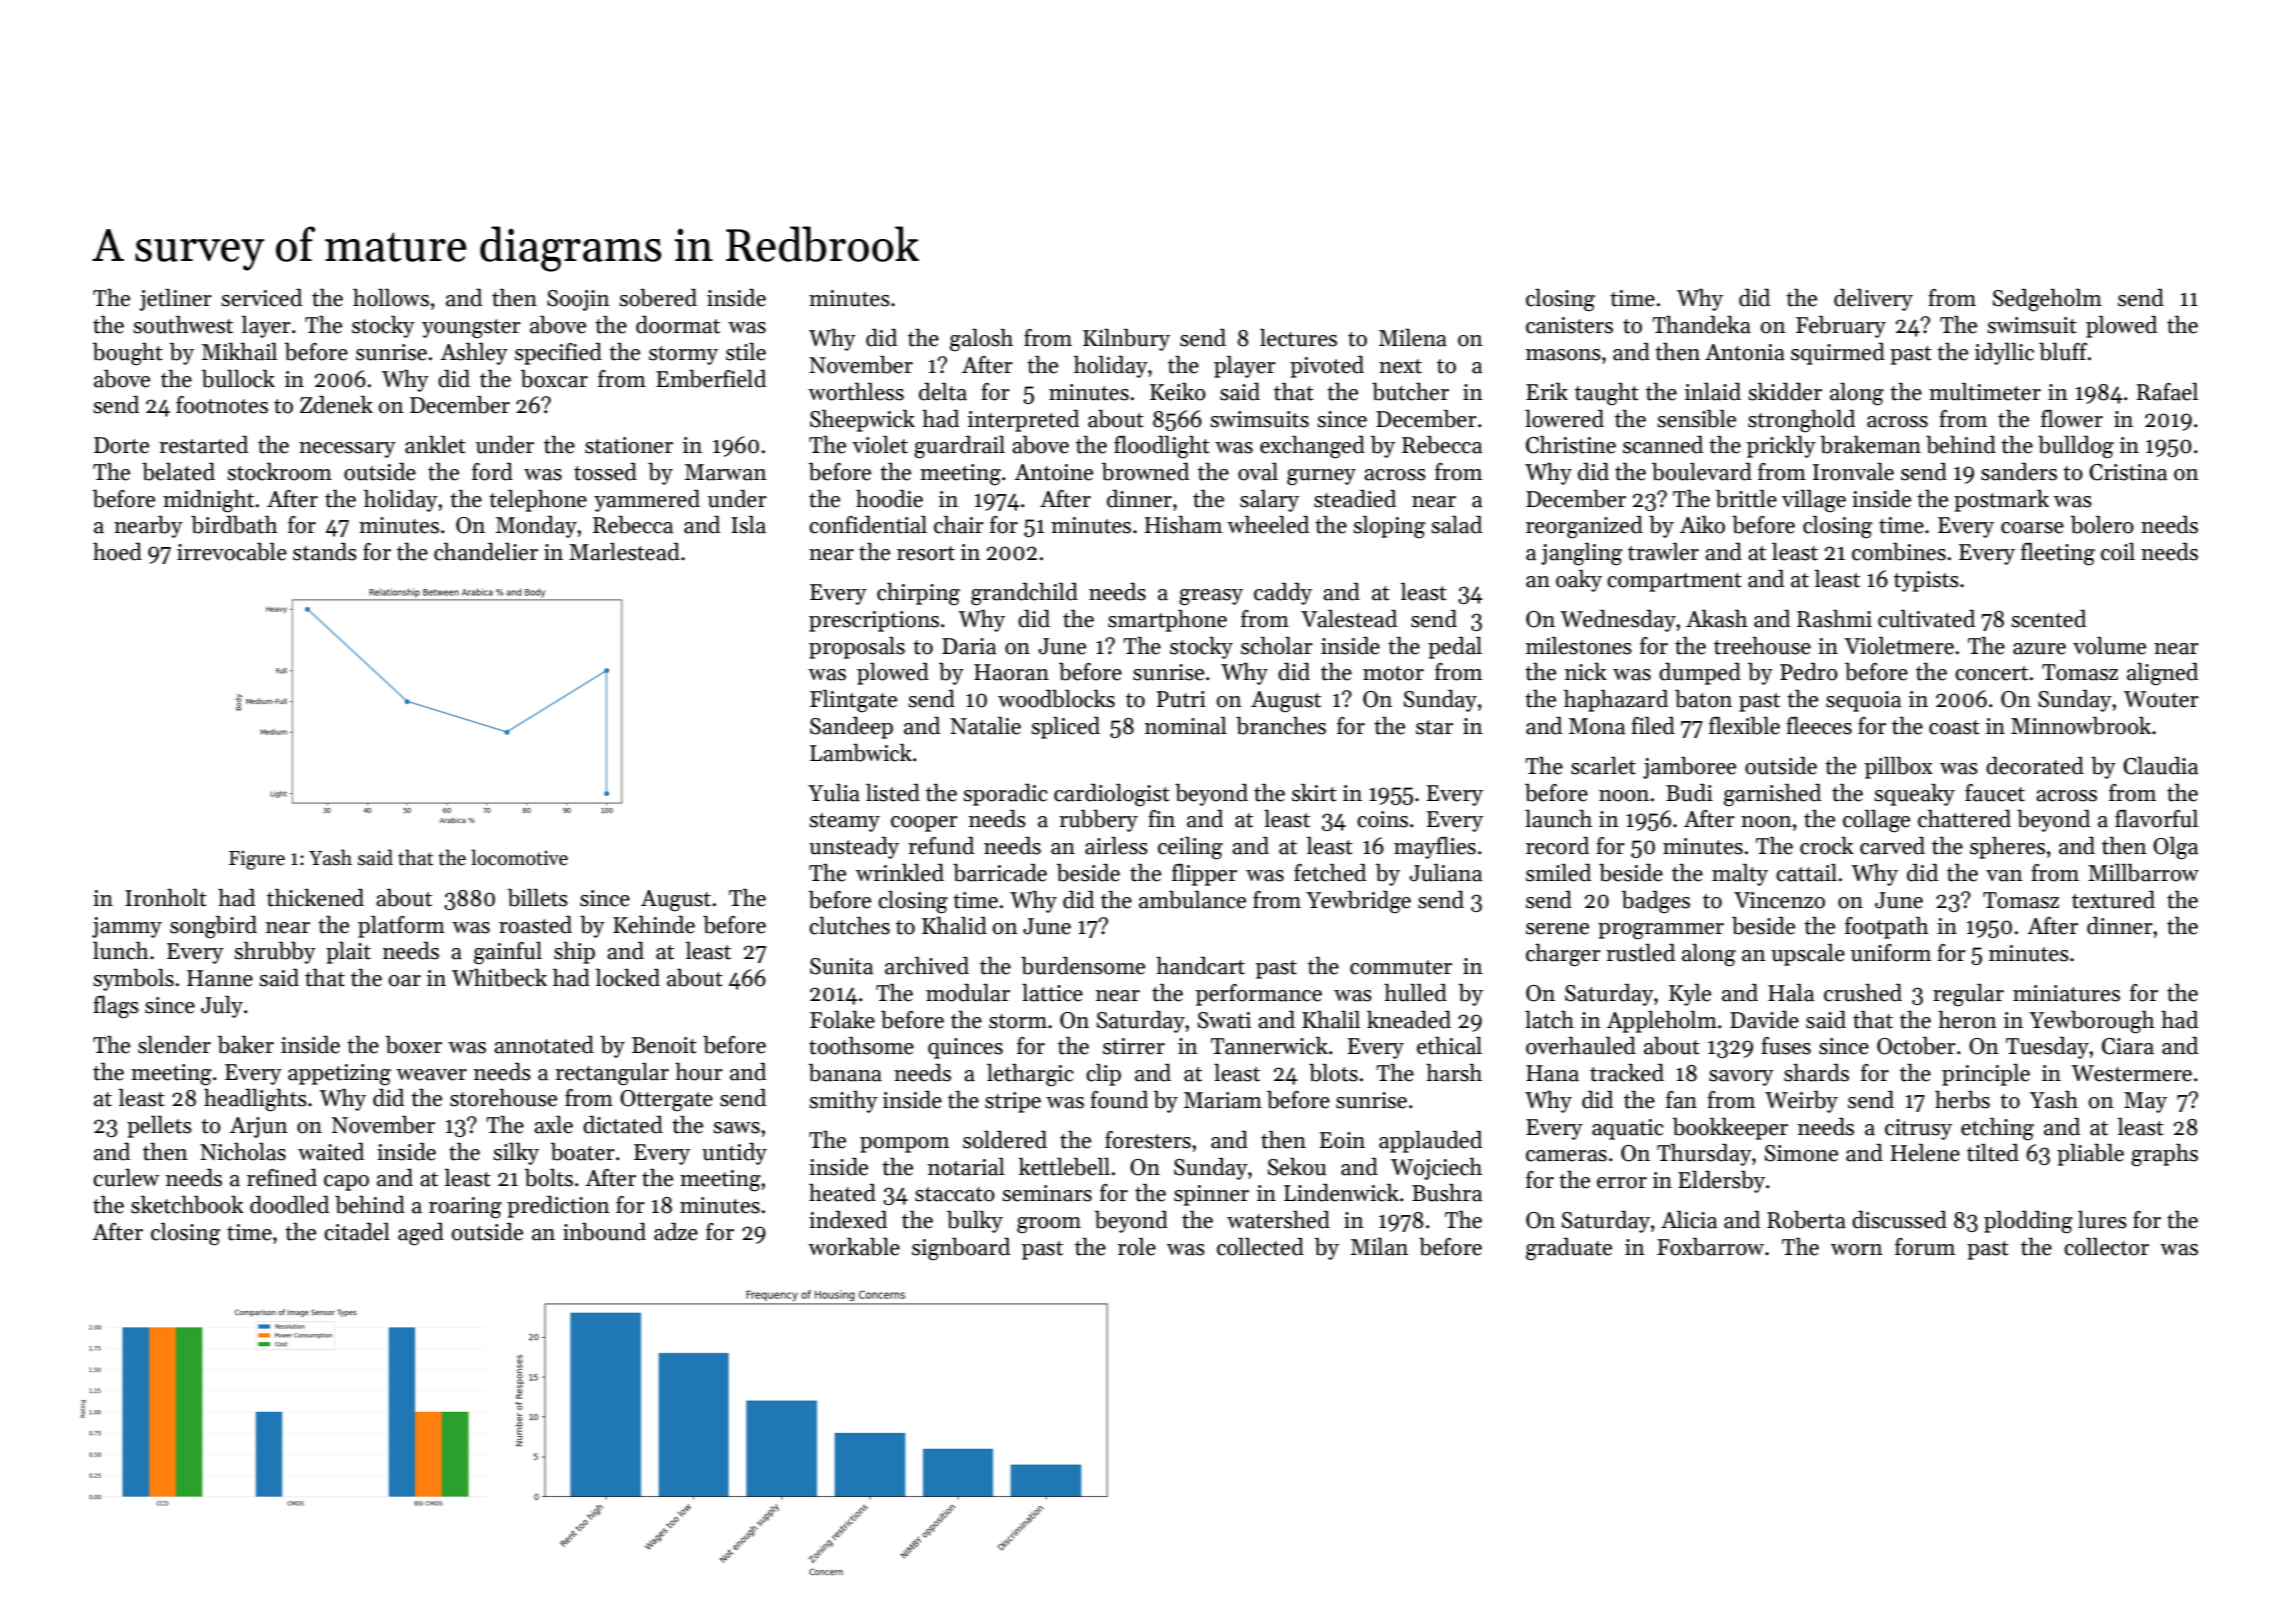  What do you see at coordinates (1717, 619) in the image?
I see `Akash` at bounding box center [1717, 619].
